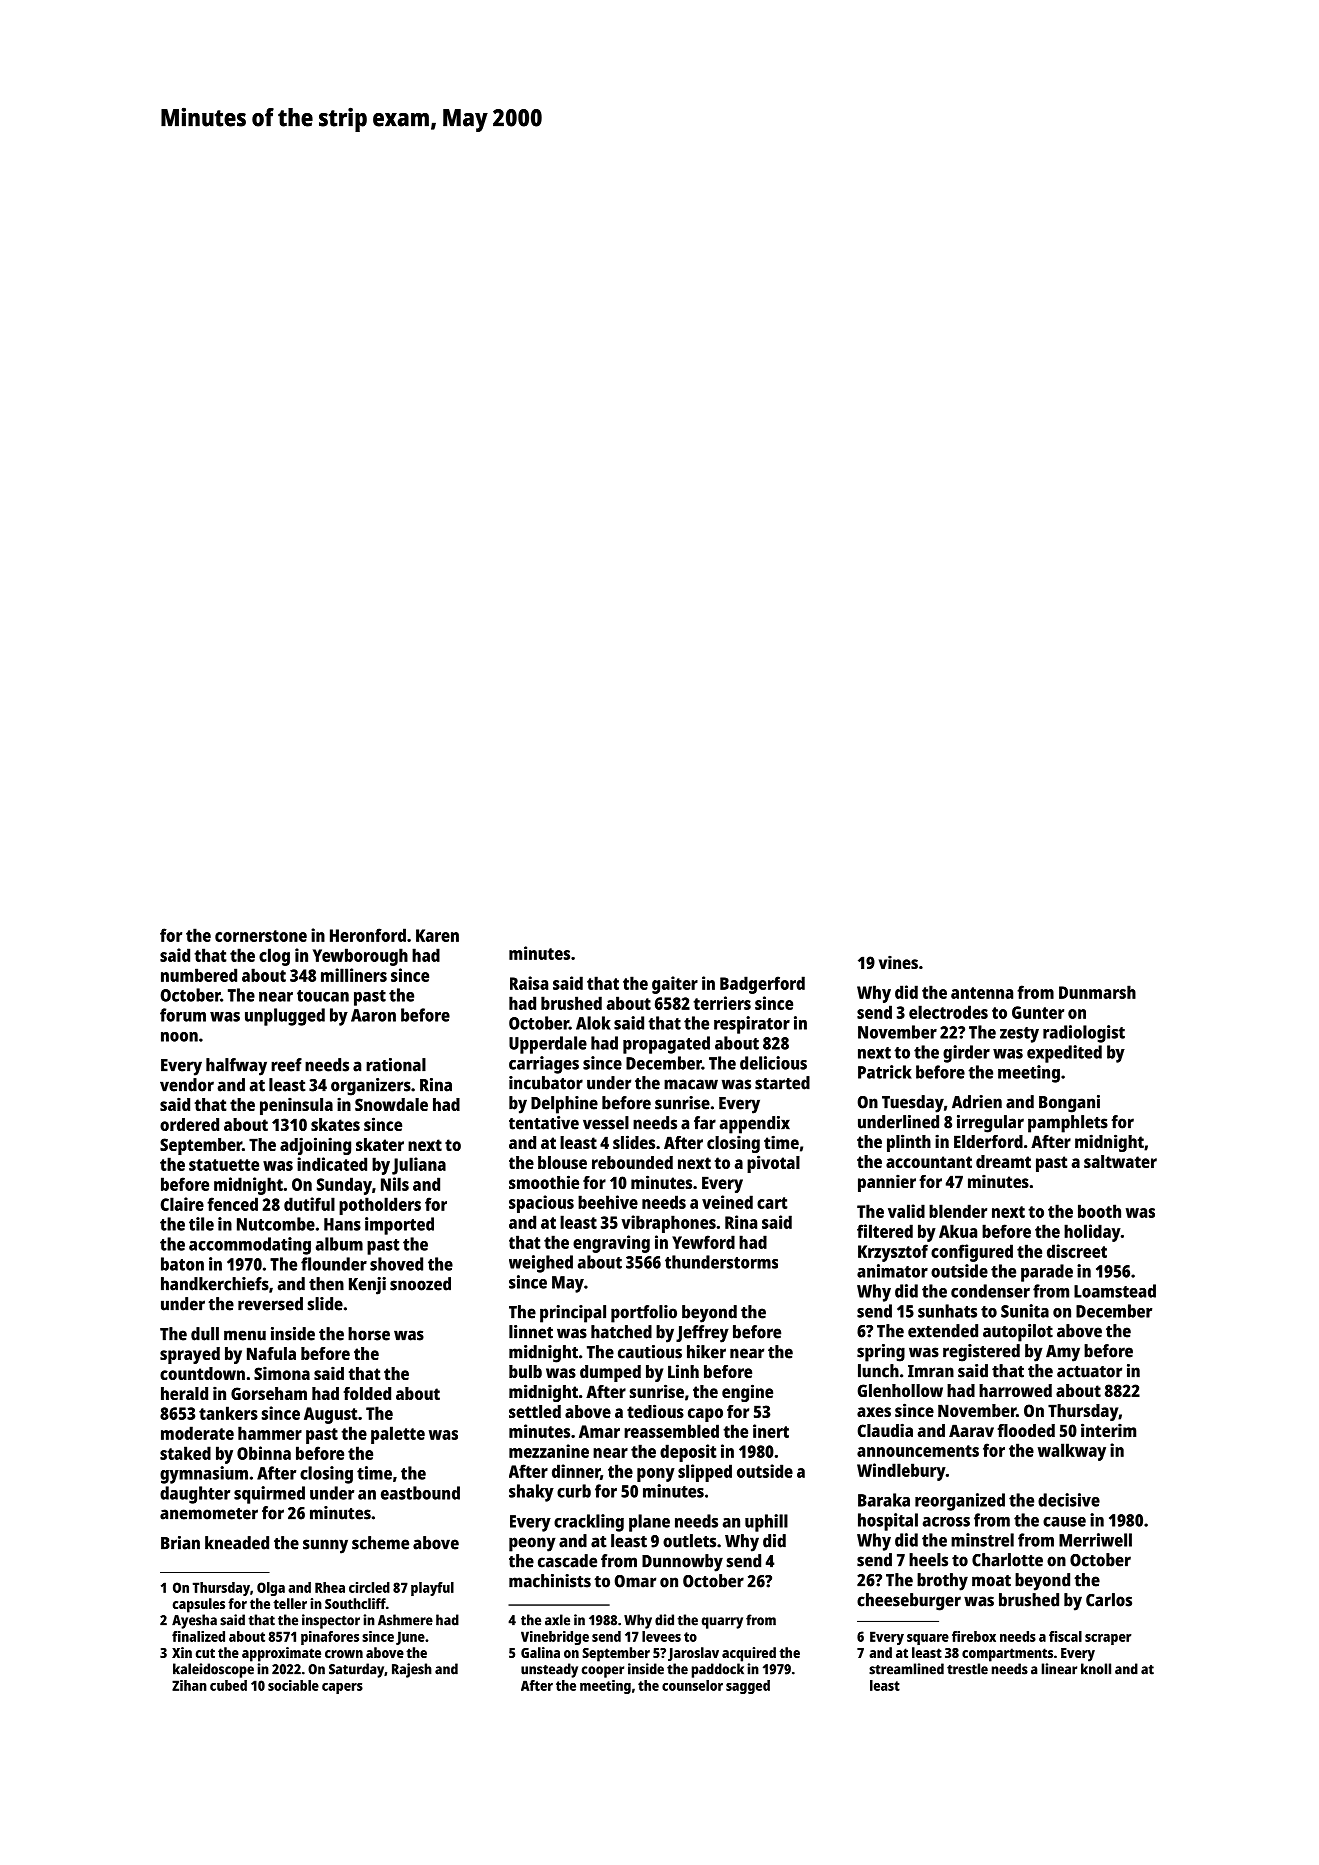  Describe the element at coordinates (420, 1493) in the image. I see `eastbound` at that location.
